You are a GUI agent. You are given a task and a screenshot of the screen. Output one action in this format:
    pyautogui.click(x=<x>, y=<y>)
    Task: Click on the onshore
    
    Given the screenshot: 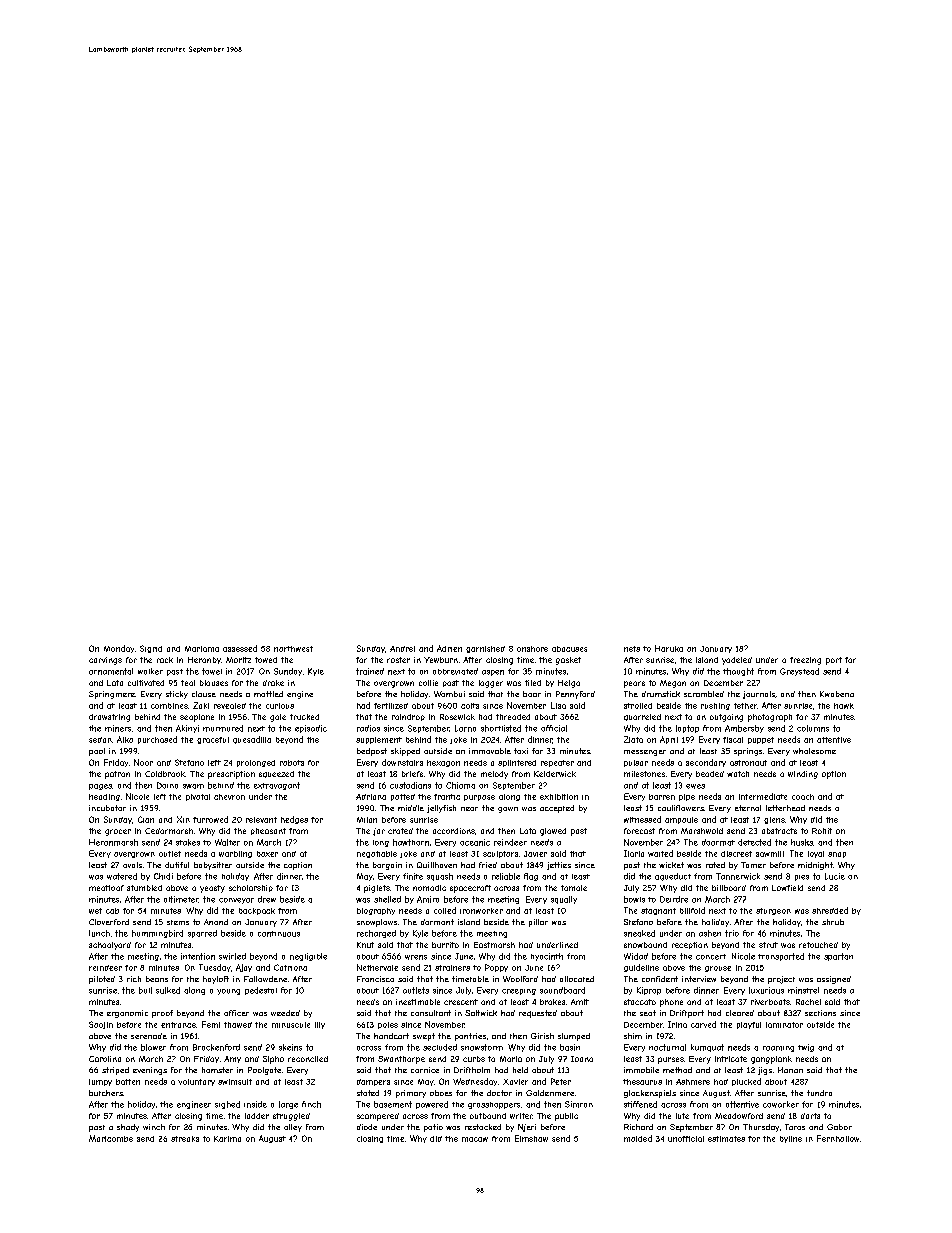 What is the action you would take?
    pyautogui.click(x=532, y=649)
